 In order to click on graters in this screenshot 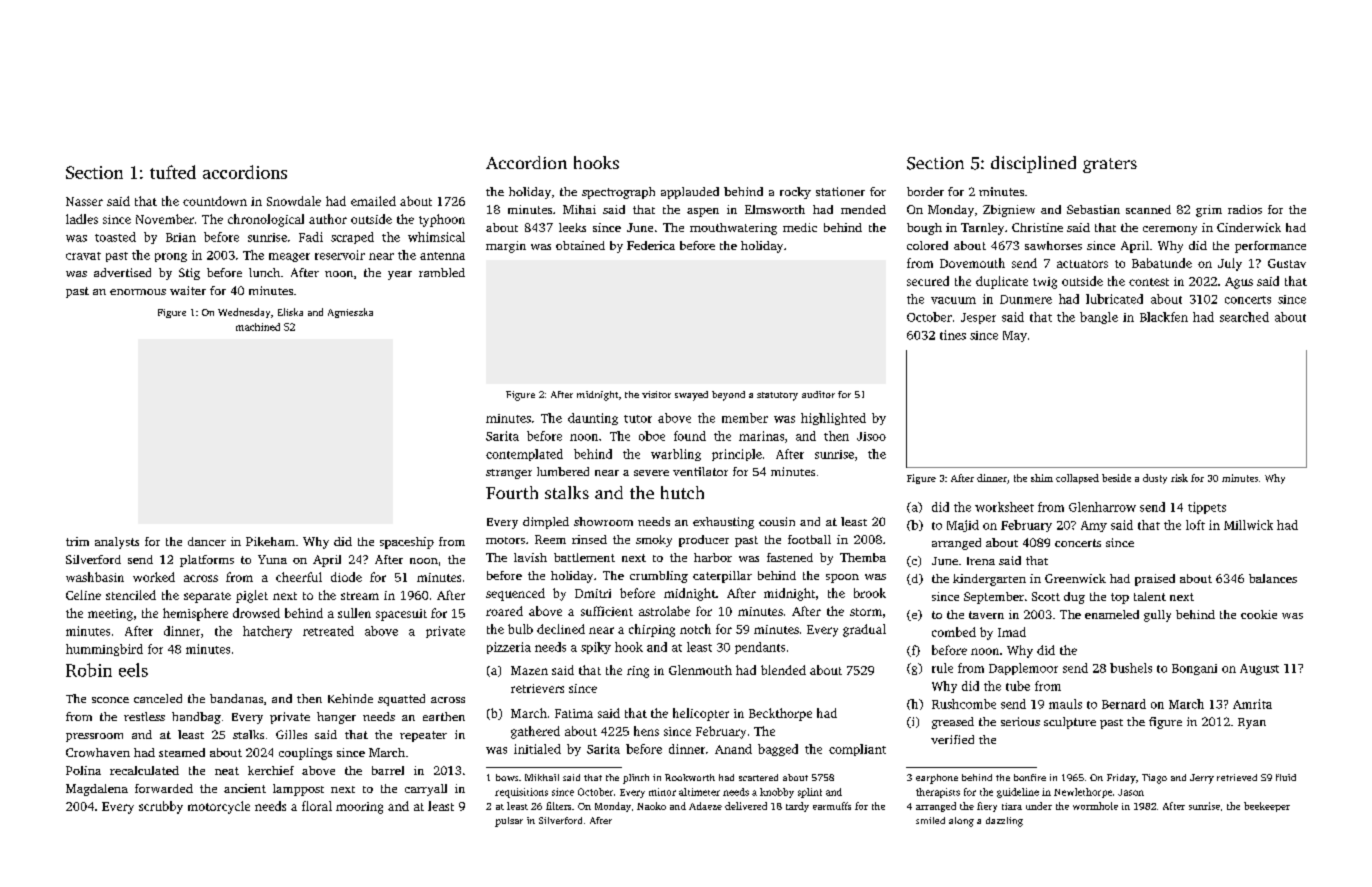, I will do `click(1110, 165)`.
